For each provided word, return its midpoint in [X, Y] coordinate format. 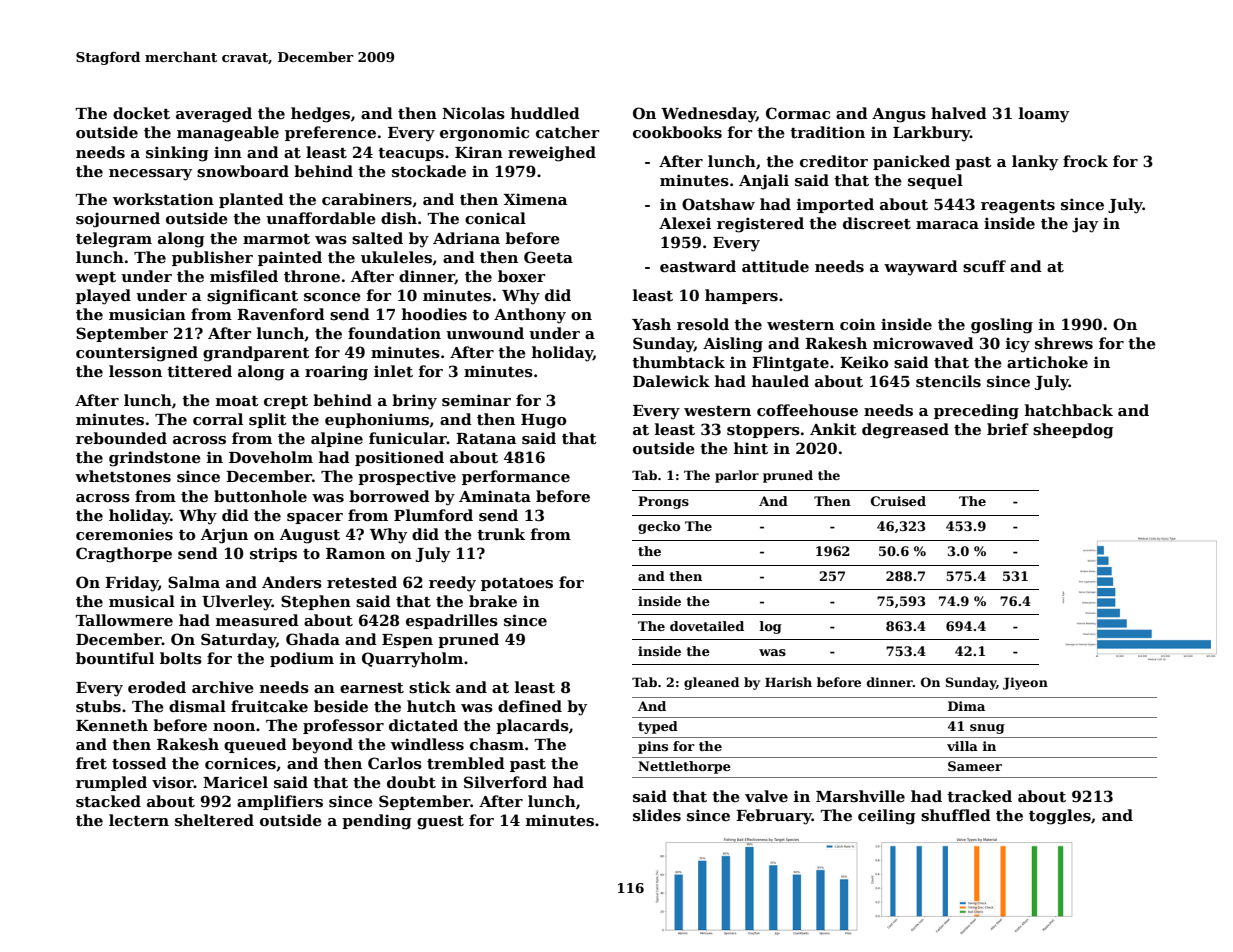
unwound [485, 333]
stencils [948, 381]
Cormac [798, 113]
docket [141, 113]
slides [657, 815]
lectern [139, 820]
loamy [1044, 115]
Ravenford [281, 314]
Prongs [663, 502]
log [770, 627]
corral [218, 419]
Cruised [898, 501]
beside [341, 706]
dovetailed [707, 626]
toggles [1060, 817]
